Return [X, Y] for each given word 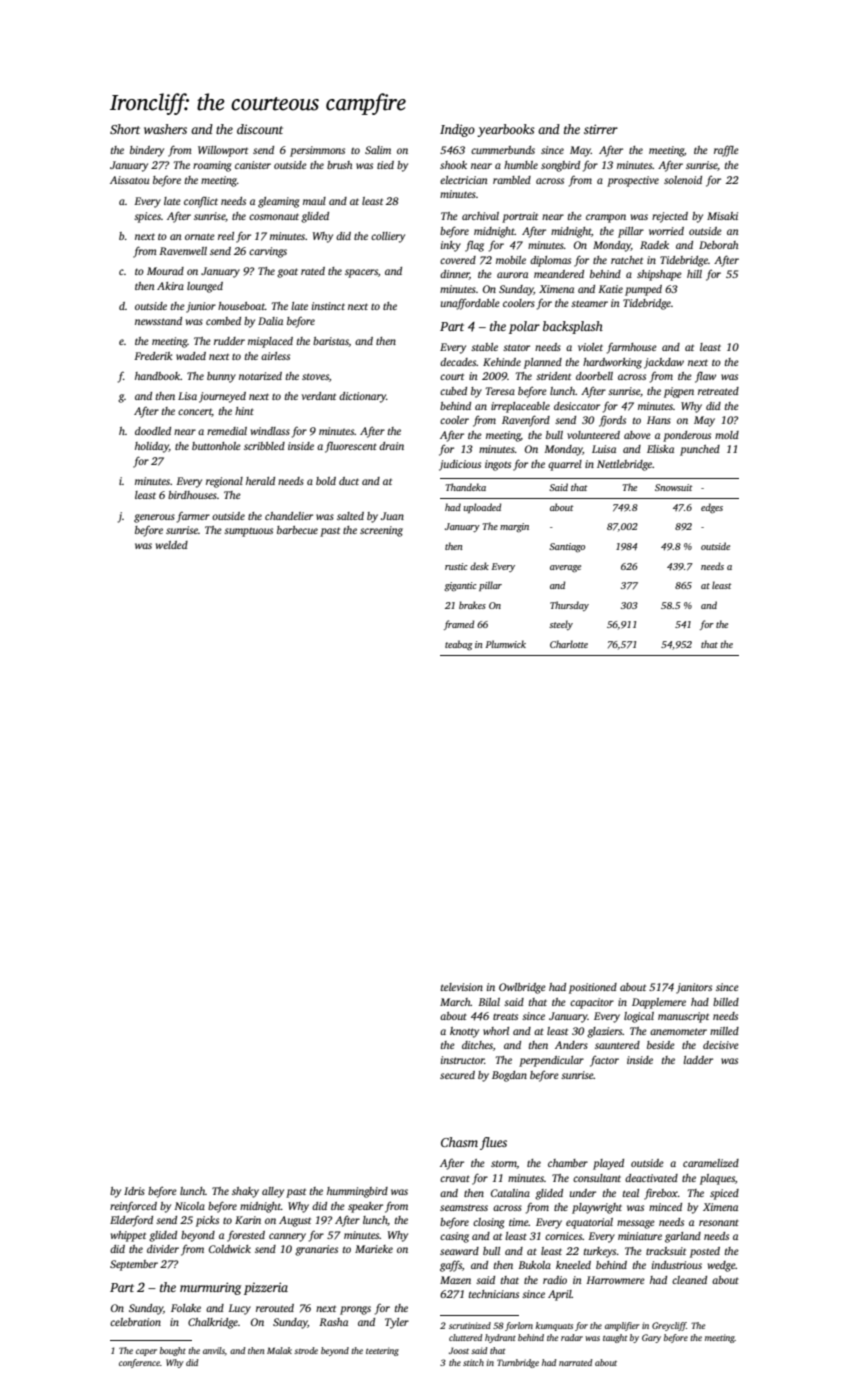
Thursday [569, 606]
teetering [382, 1351]
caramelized [711, 1163]
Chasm [459, 1142]
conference [139, 1363]
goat [287, 273]
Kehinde [502, 362]
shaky [245, 1192]
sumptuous [248, 532]
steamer [589, 303]
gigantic [460, 587]
